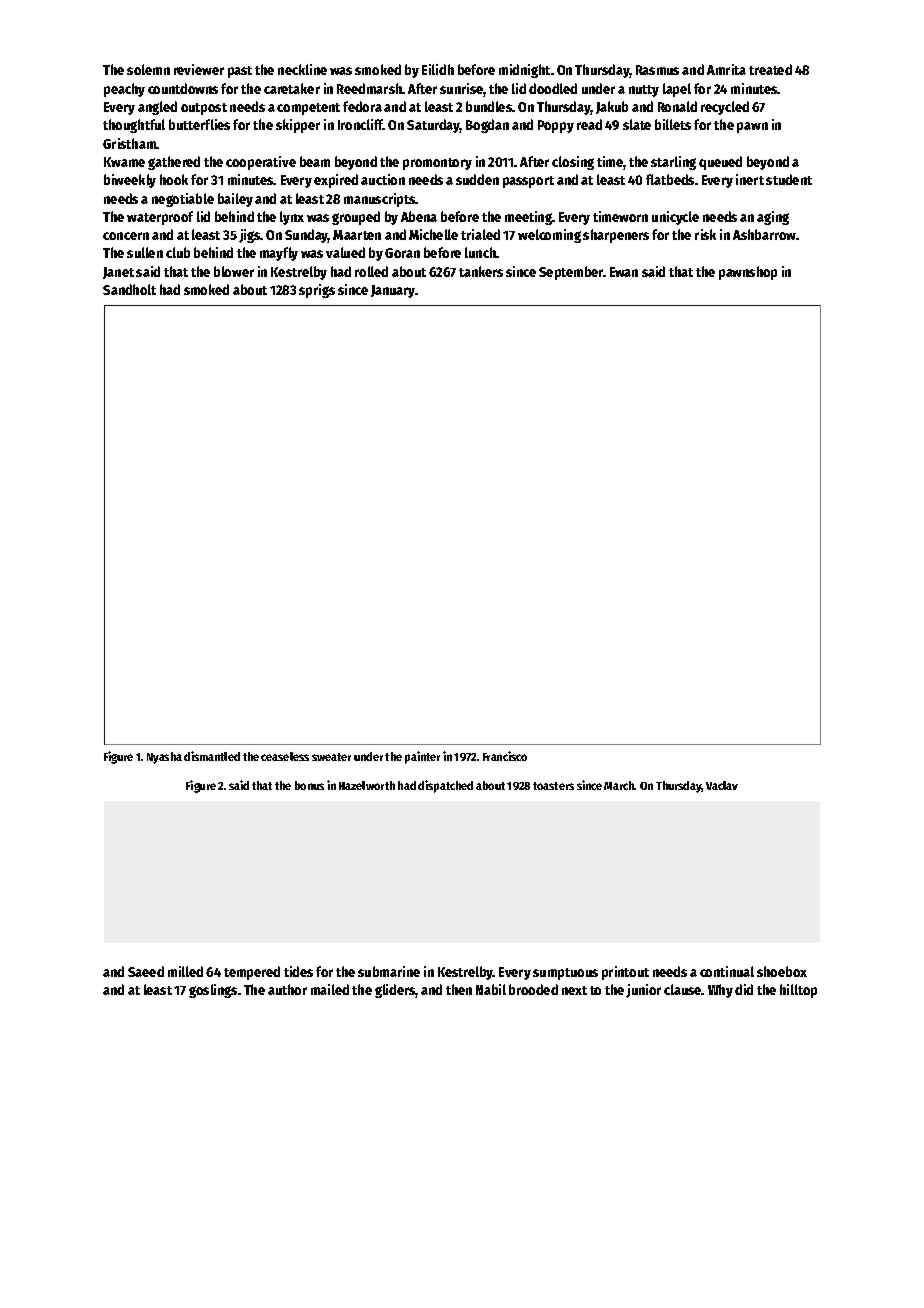 This screenshot has height=1308, width=924. Describe the element at coordinates (129, 289) in the screenshot. I see `Sandholt` at that location.
